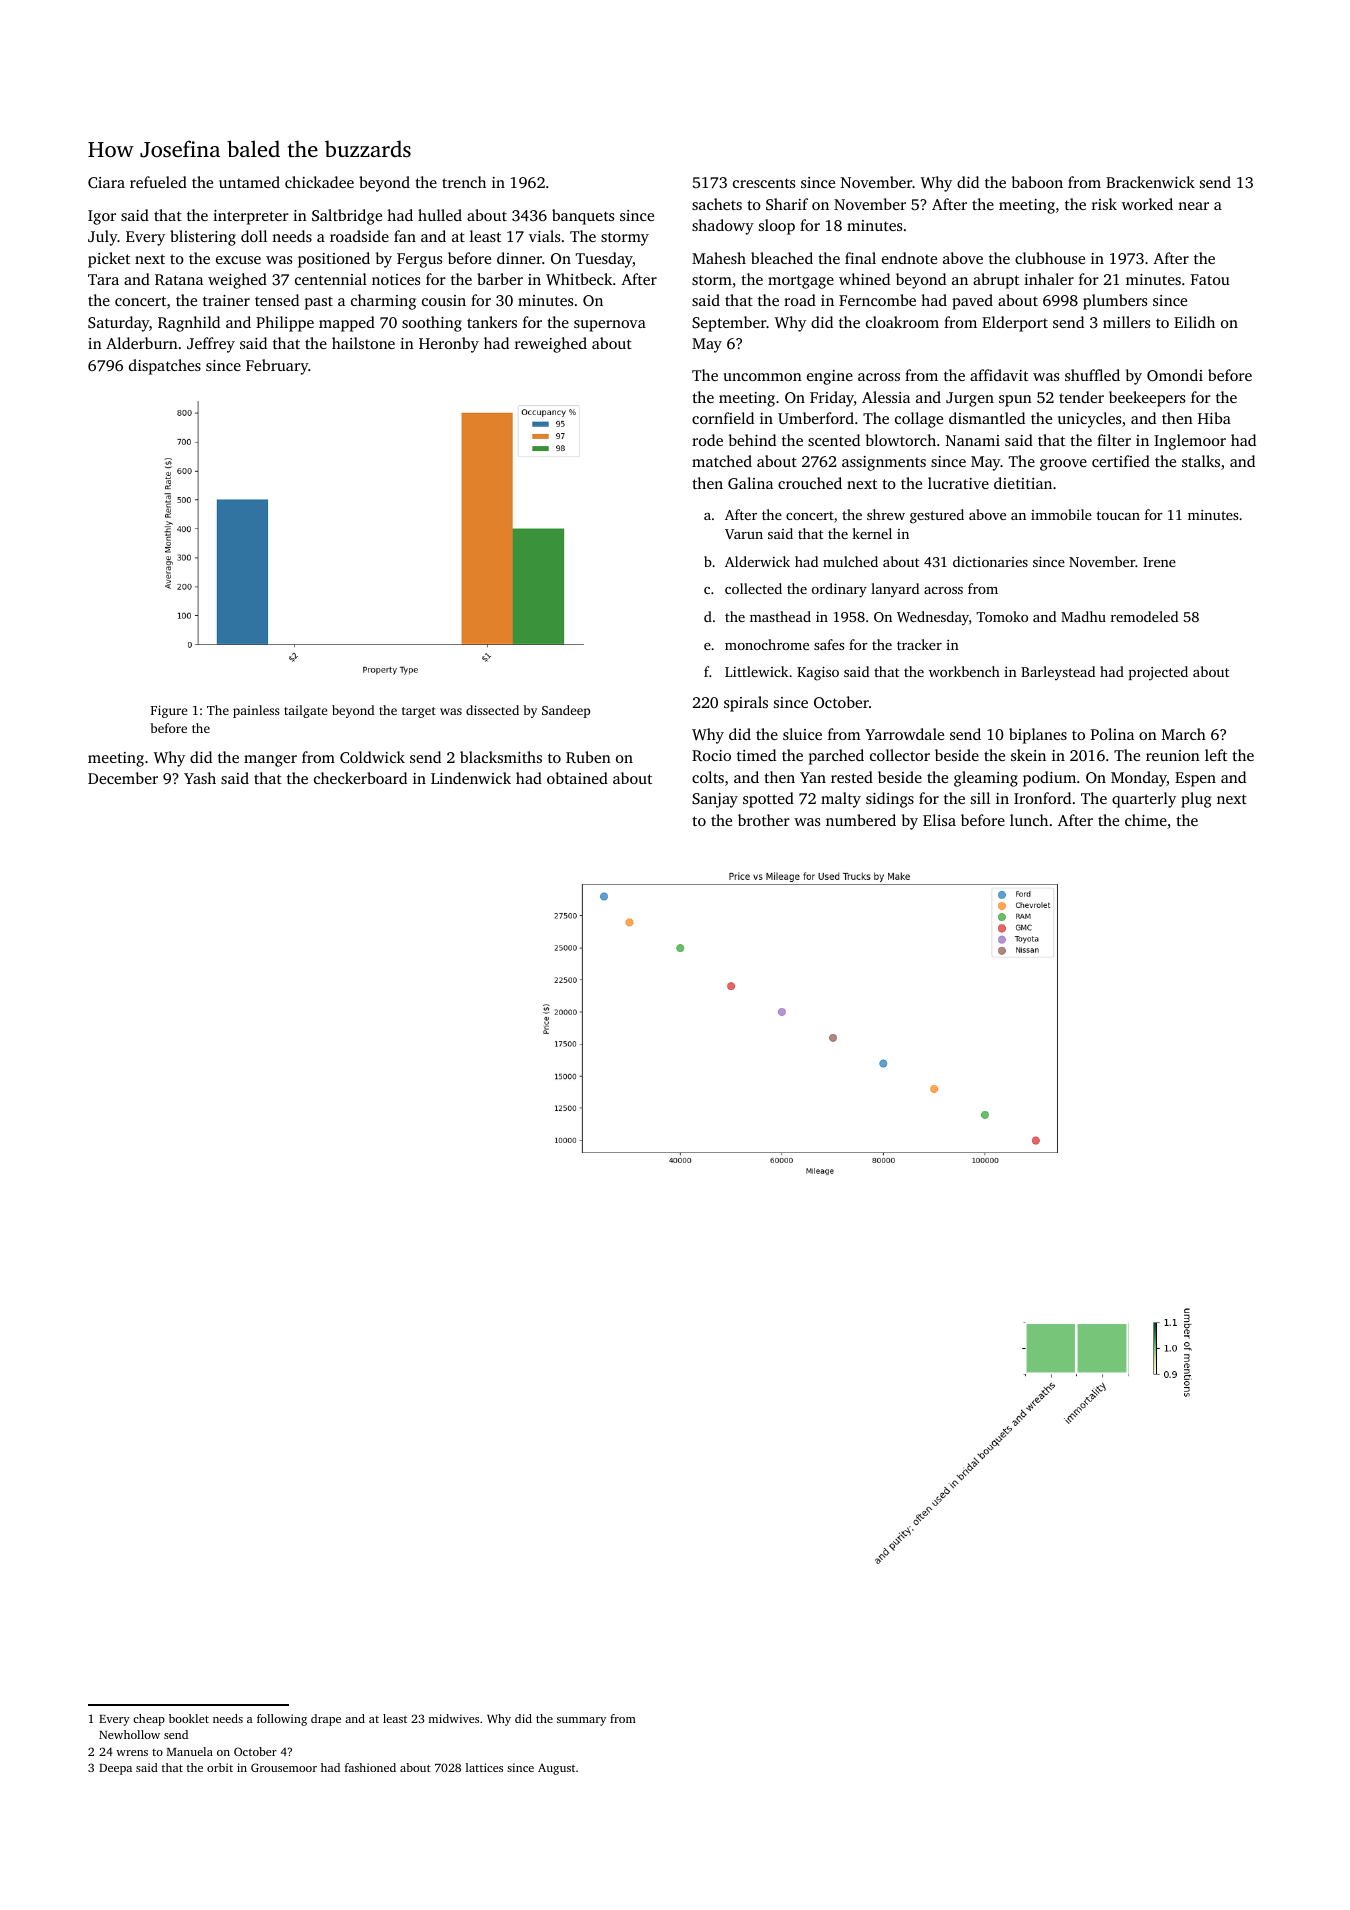 The width and height of the page is (1350, 1910). I want to click on Sanjay, so click(715, 800).
